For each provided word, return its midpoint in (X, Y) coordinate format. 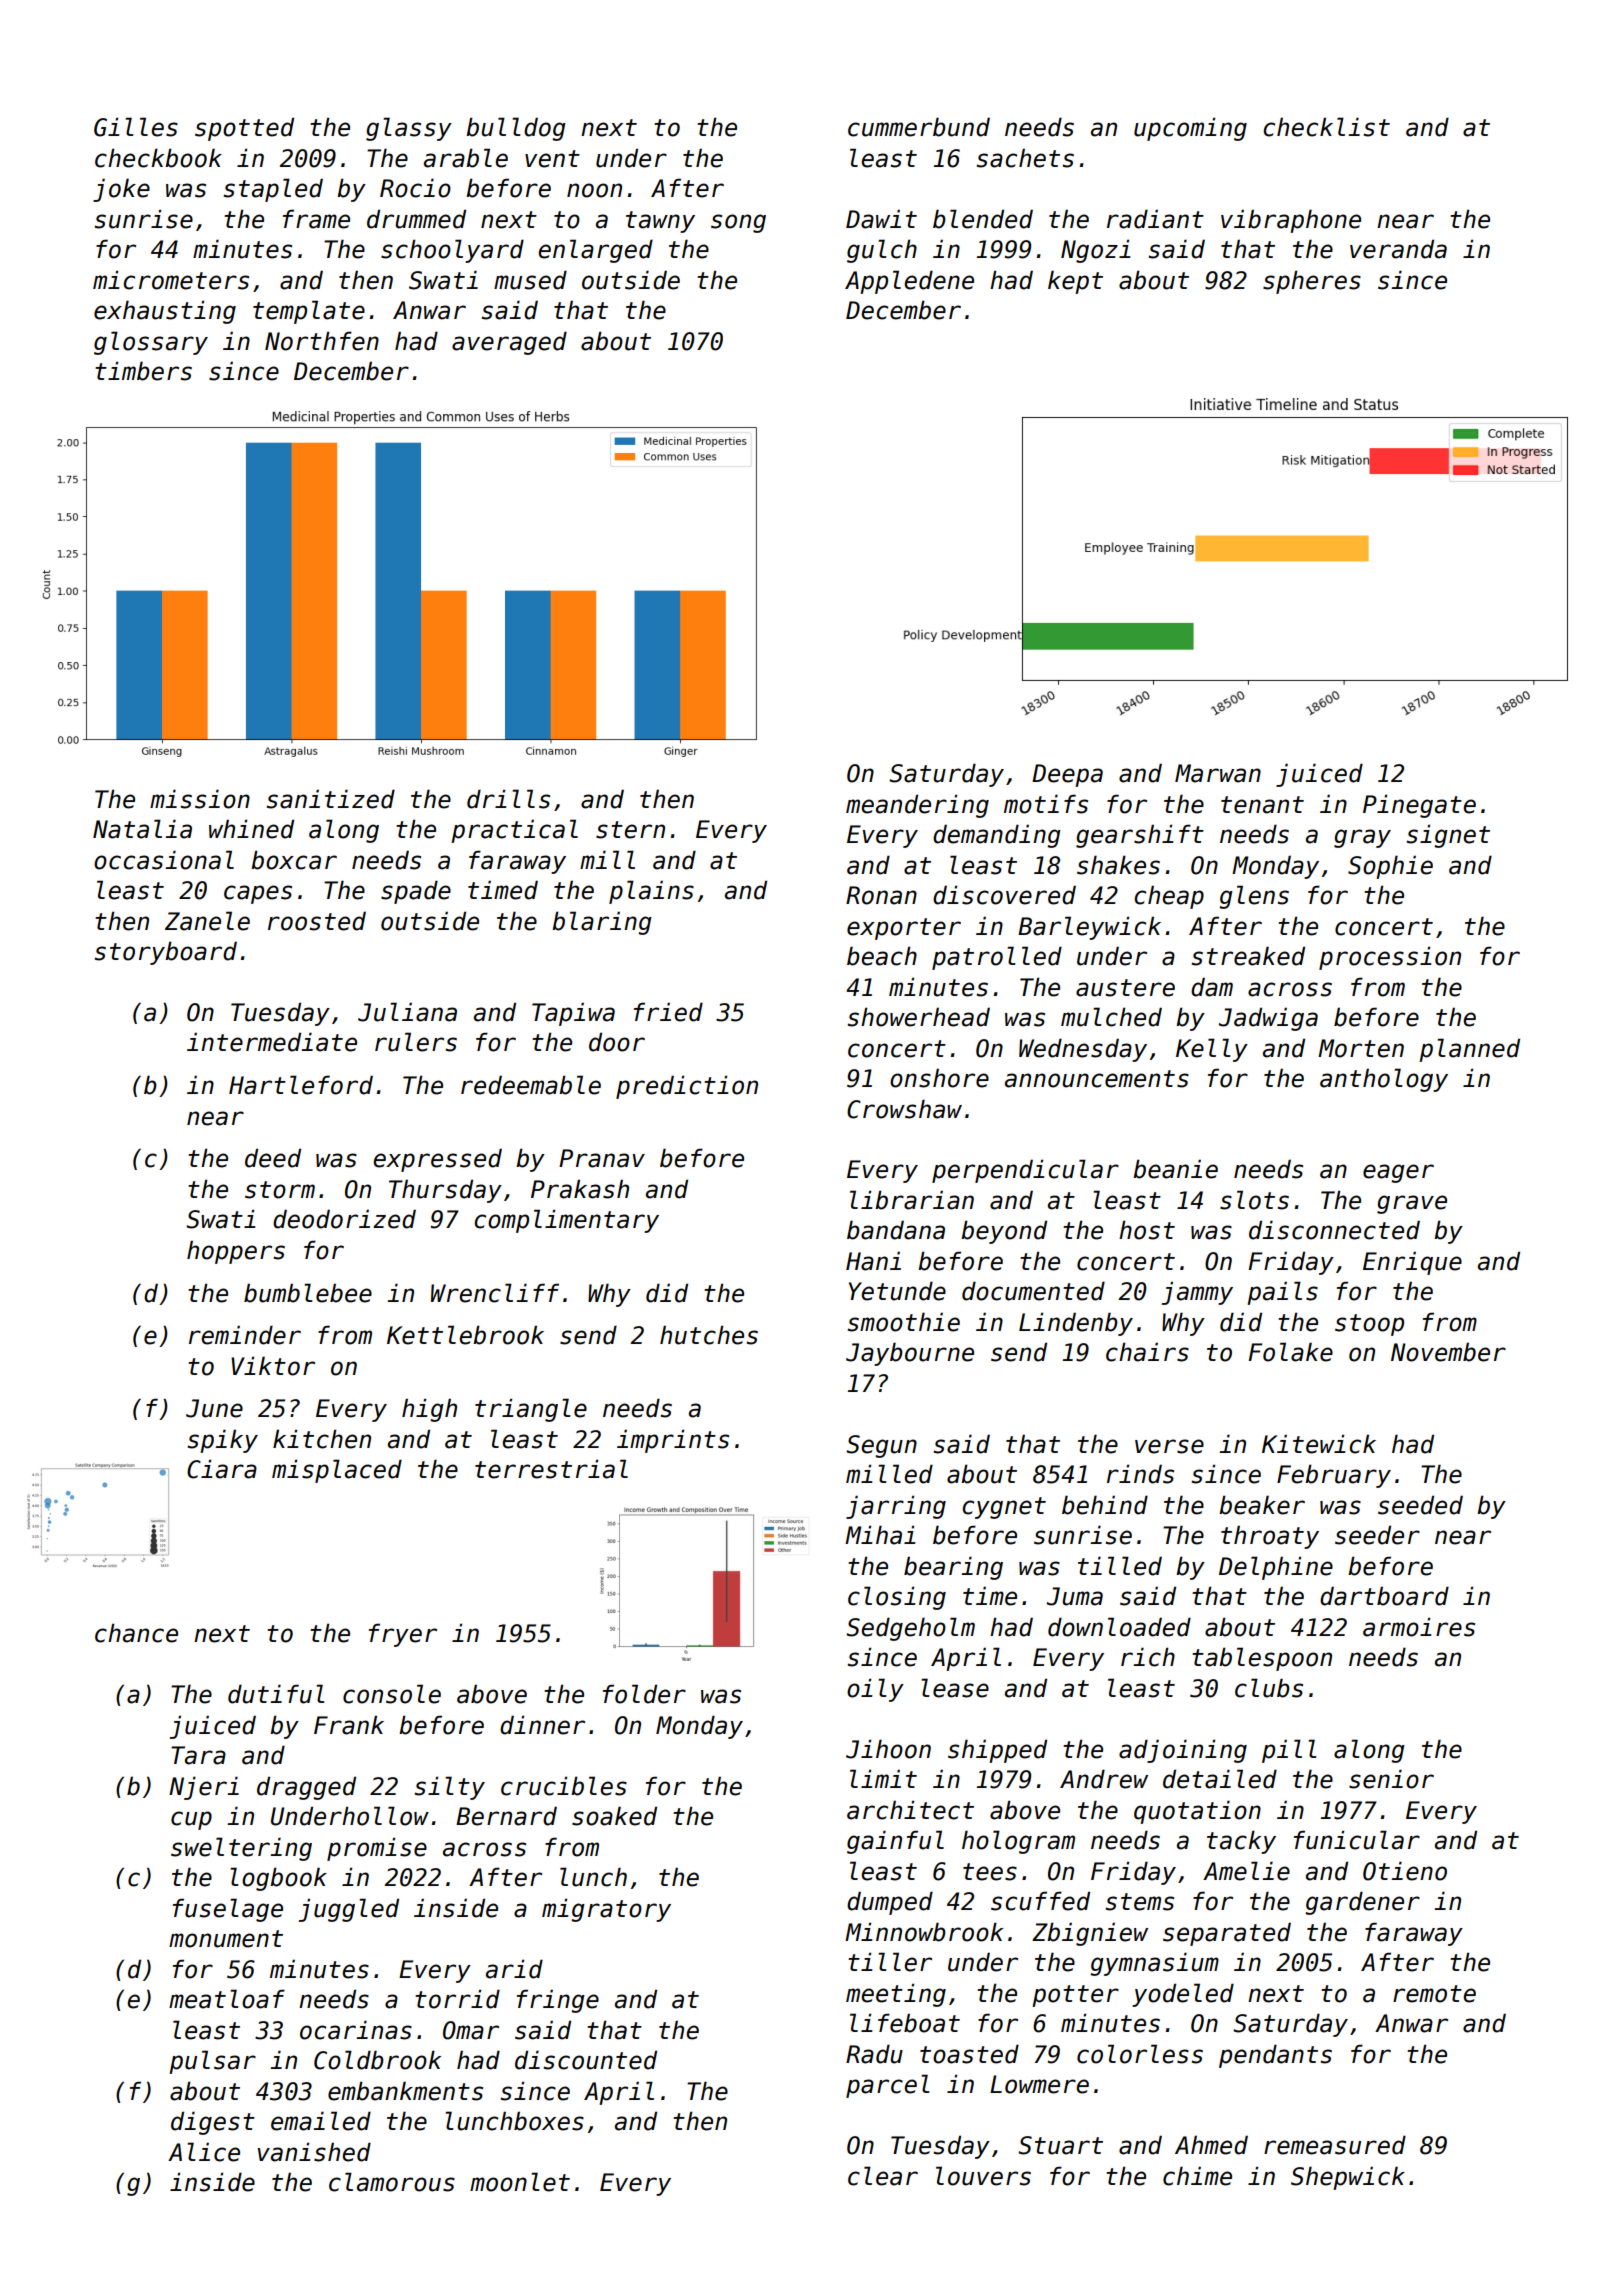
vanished (314, 2152)
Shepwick (1348, 2178)
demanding (997, 836)
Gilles (136, 127)
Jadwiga (1268, 1019)
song (738, 223)
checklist (1326, 127)
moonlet (520, 2182)
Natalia (142, 829)
